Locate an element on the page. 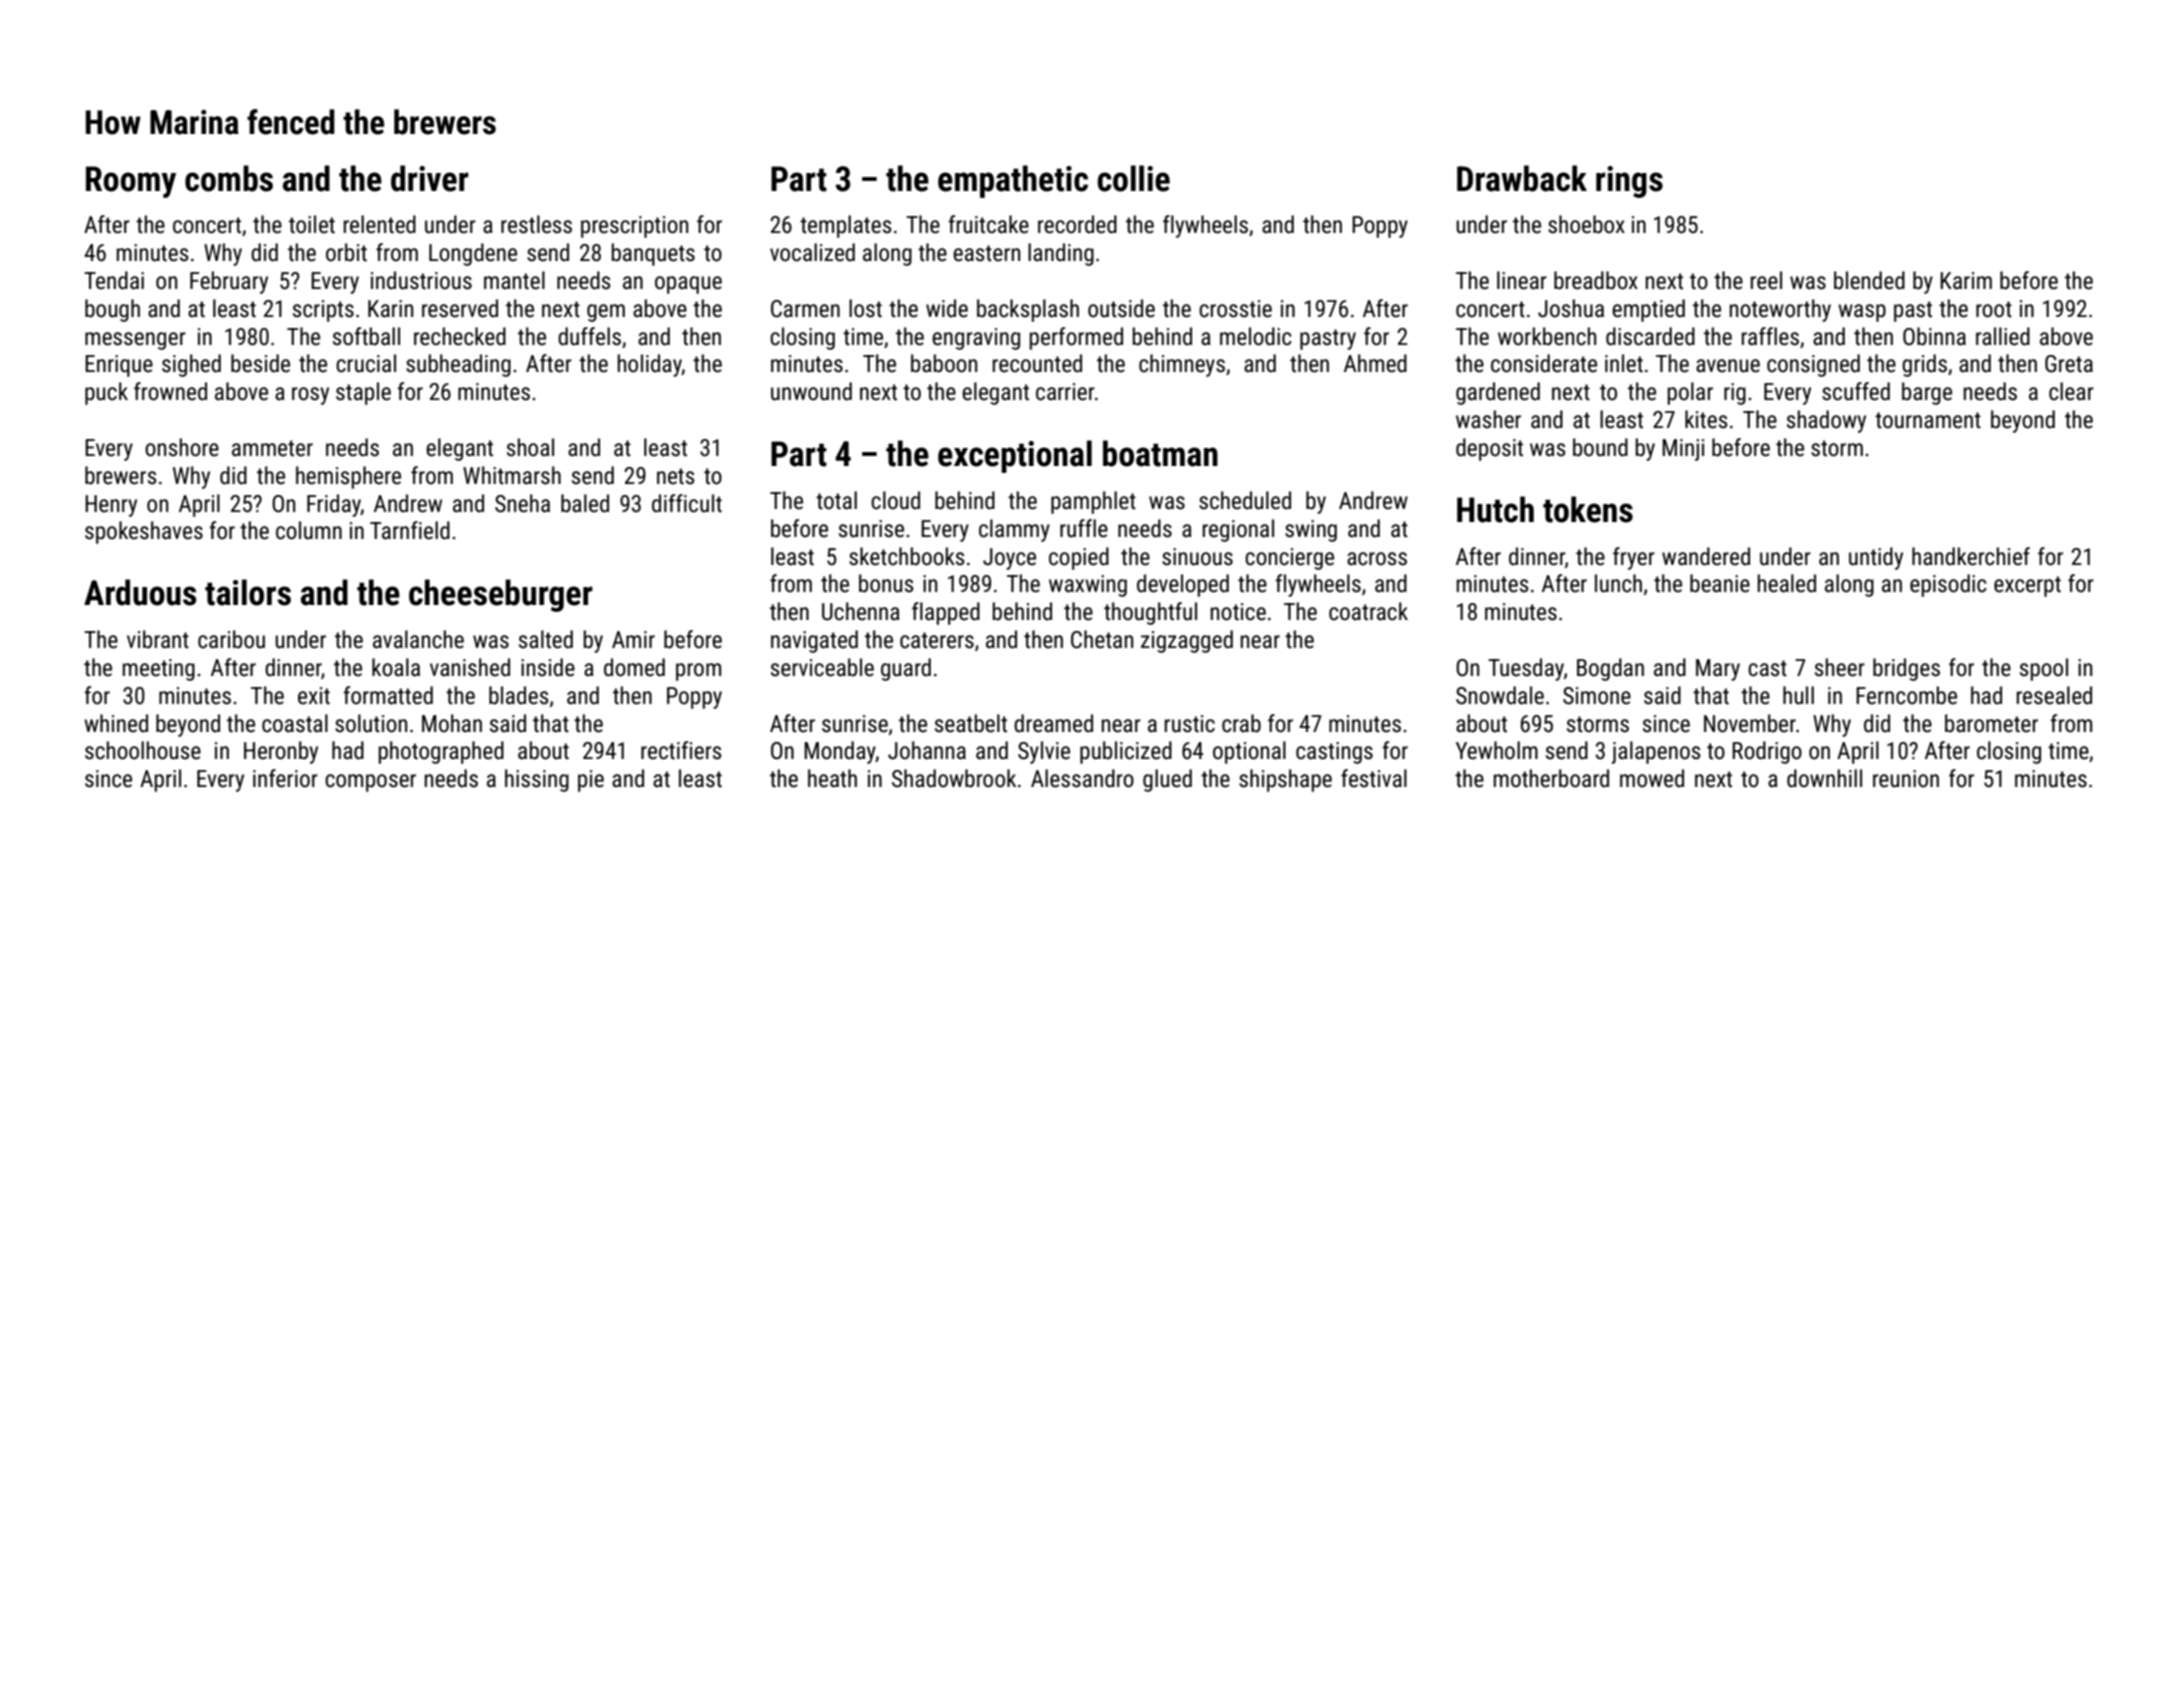 The image size is (2178, 1683). rings is located at coordinates (1629, 182).
